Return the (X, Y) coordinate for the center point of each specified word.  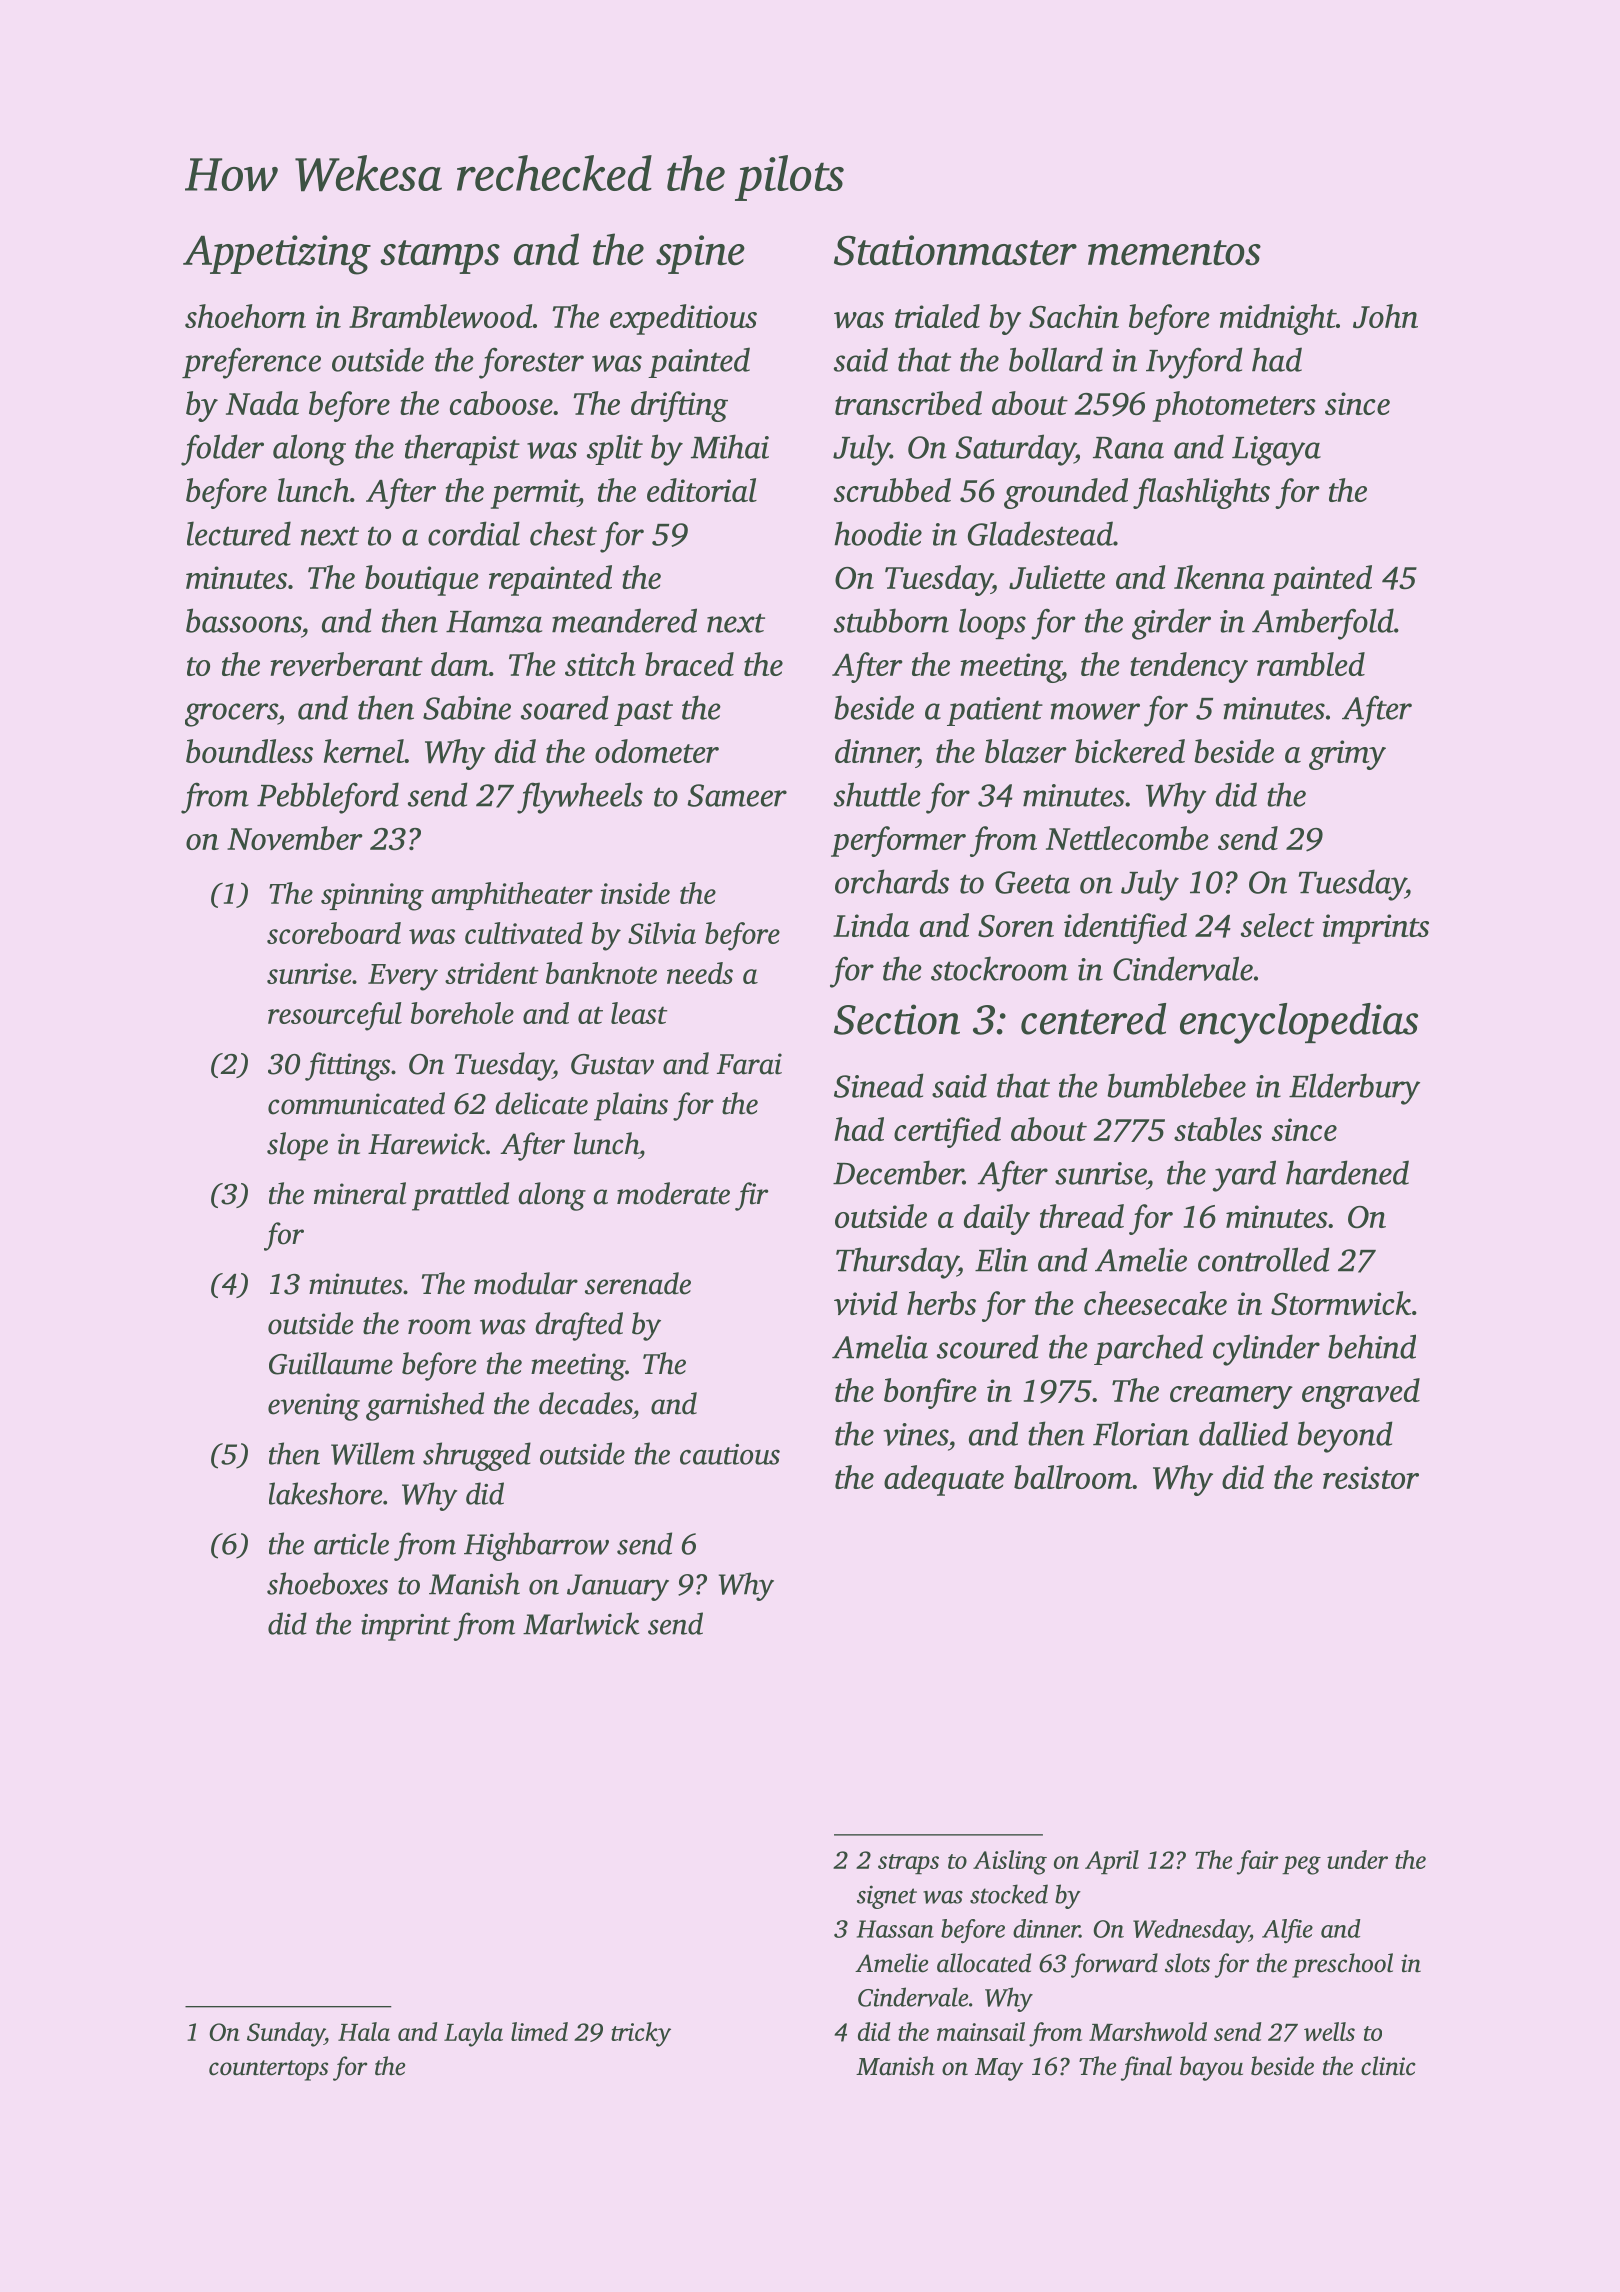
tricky (641, 2034)
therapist (462, 449)
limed (539, 2031)
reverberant (346, 664)
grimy (1347, 755)
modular (526, 1283)
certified (947, 1132)
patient (995, 711)
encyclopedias (1299, 1023)
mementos (1174, 253)
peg (1301, 1865)
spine (700, 254)
